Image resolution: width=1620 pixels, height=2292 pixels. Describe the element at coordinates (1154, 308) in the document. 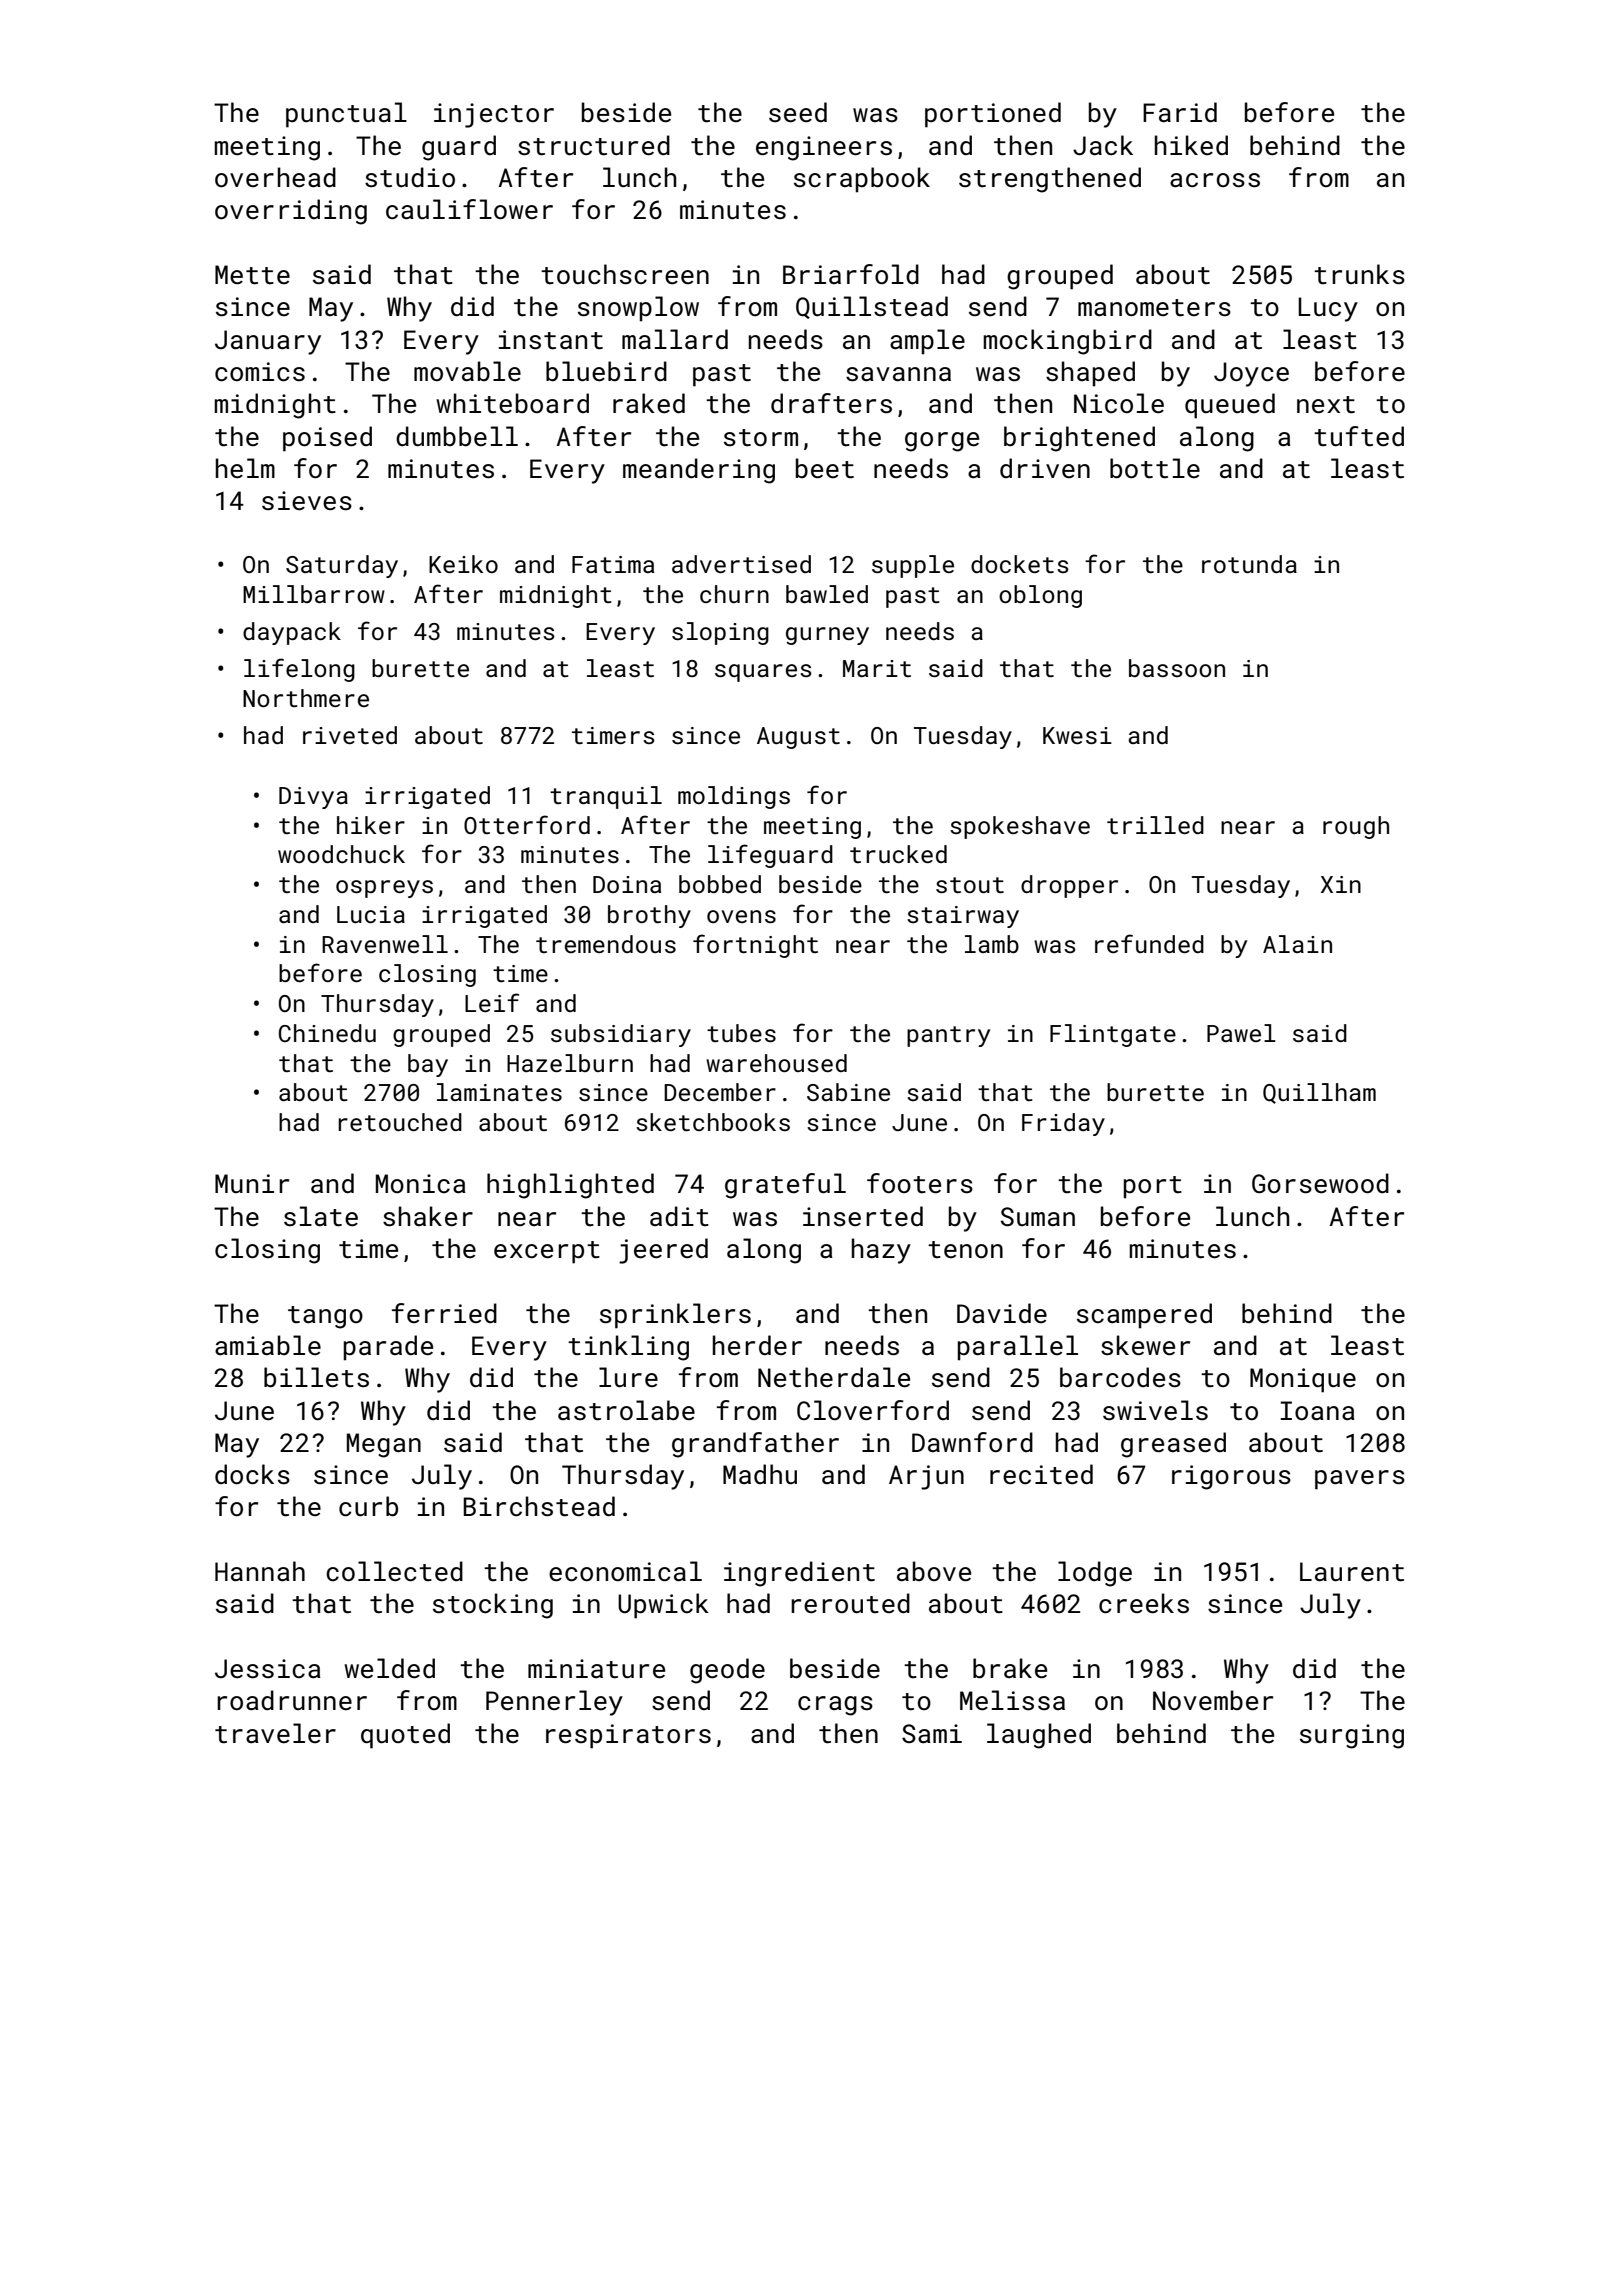

I see `manometers` at that location.
